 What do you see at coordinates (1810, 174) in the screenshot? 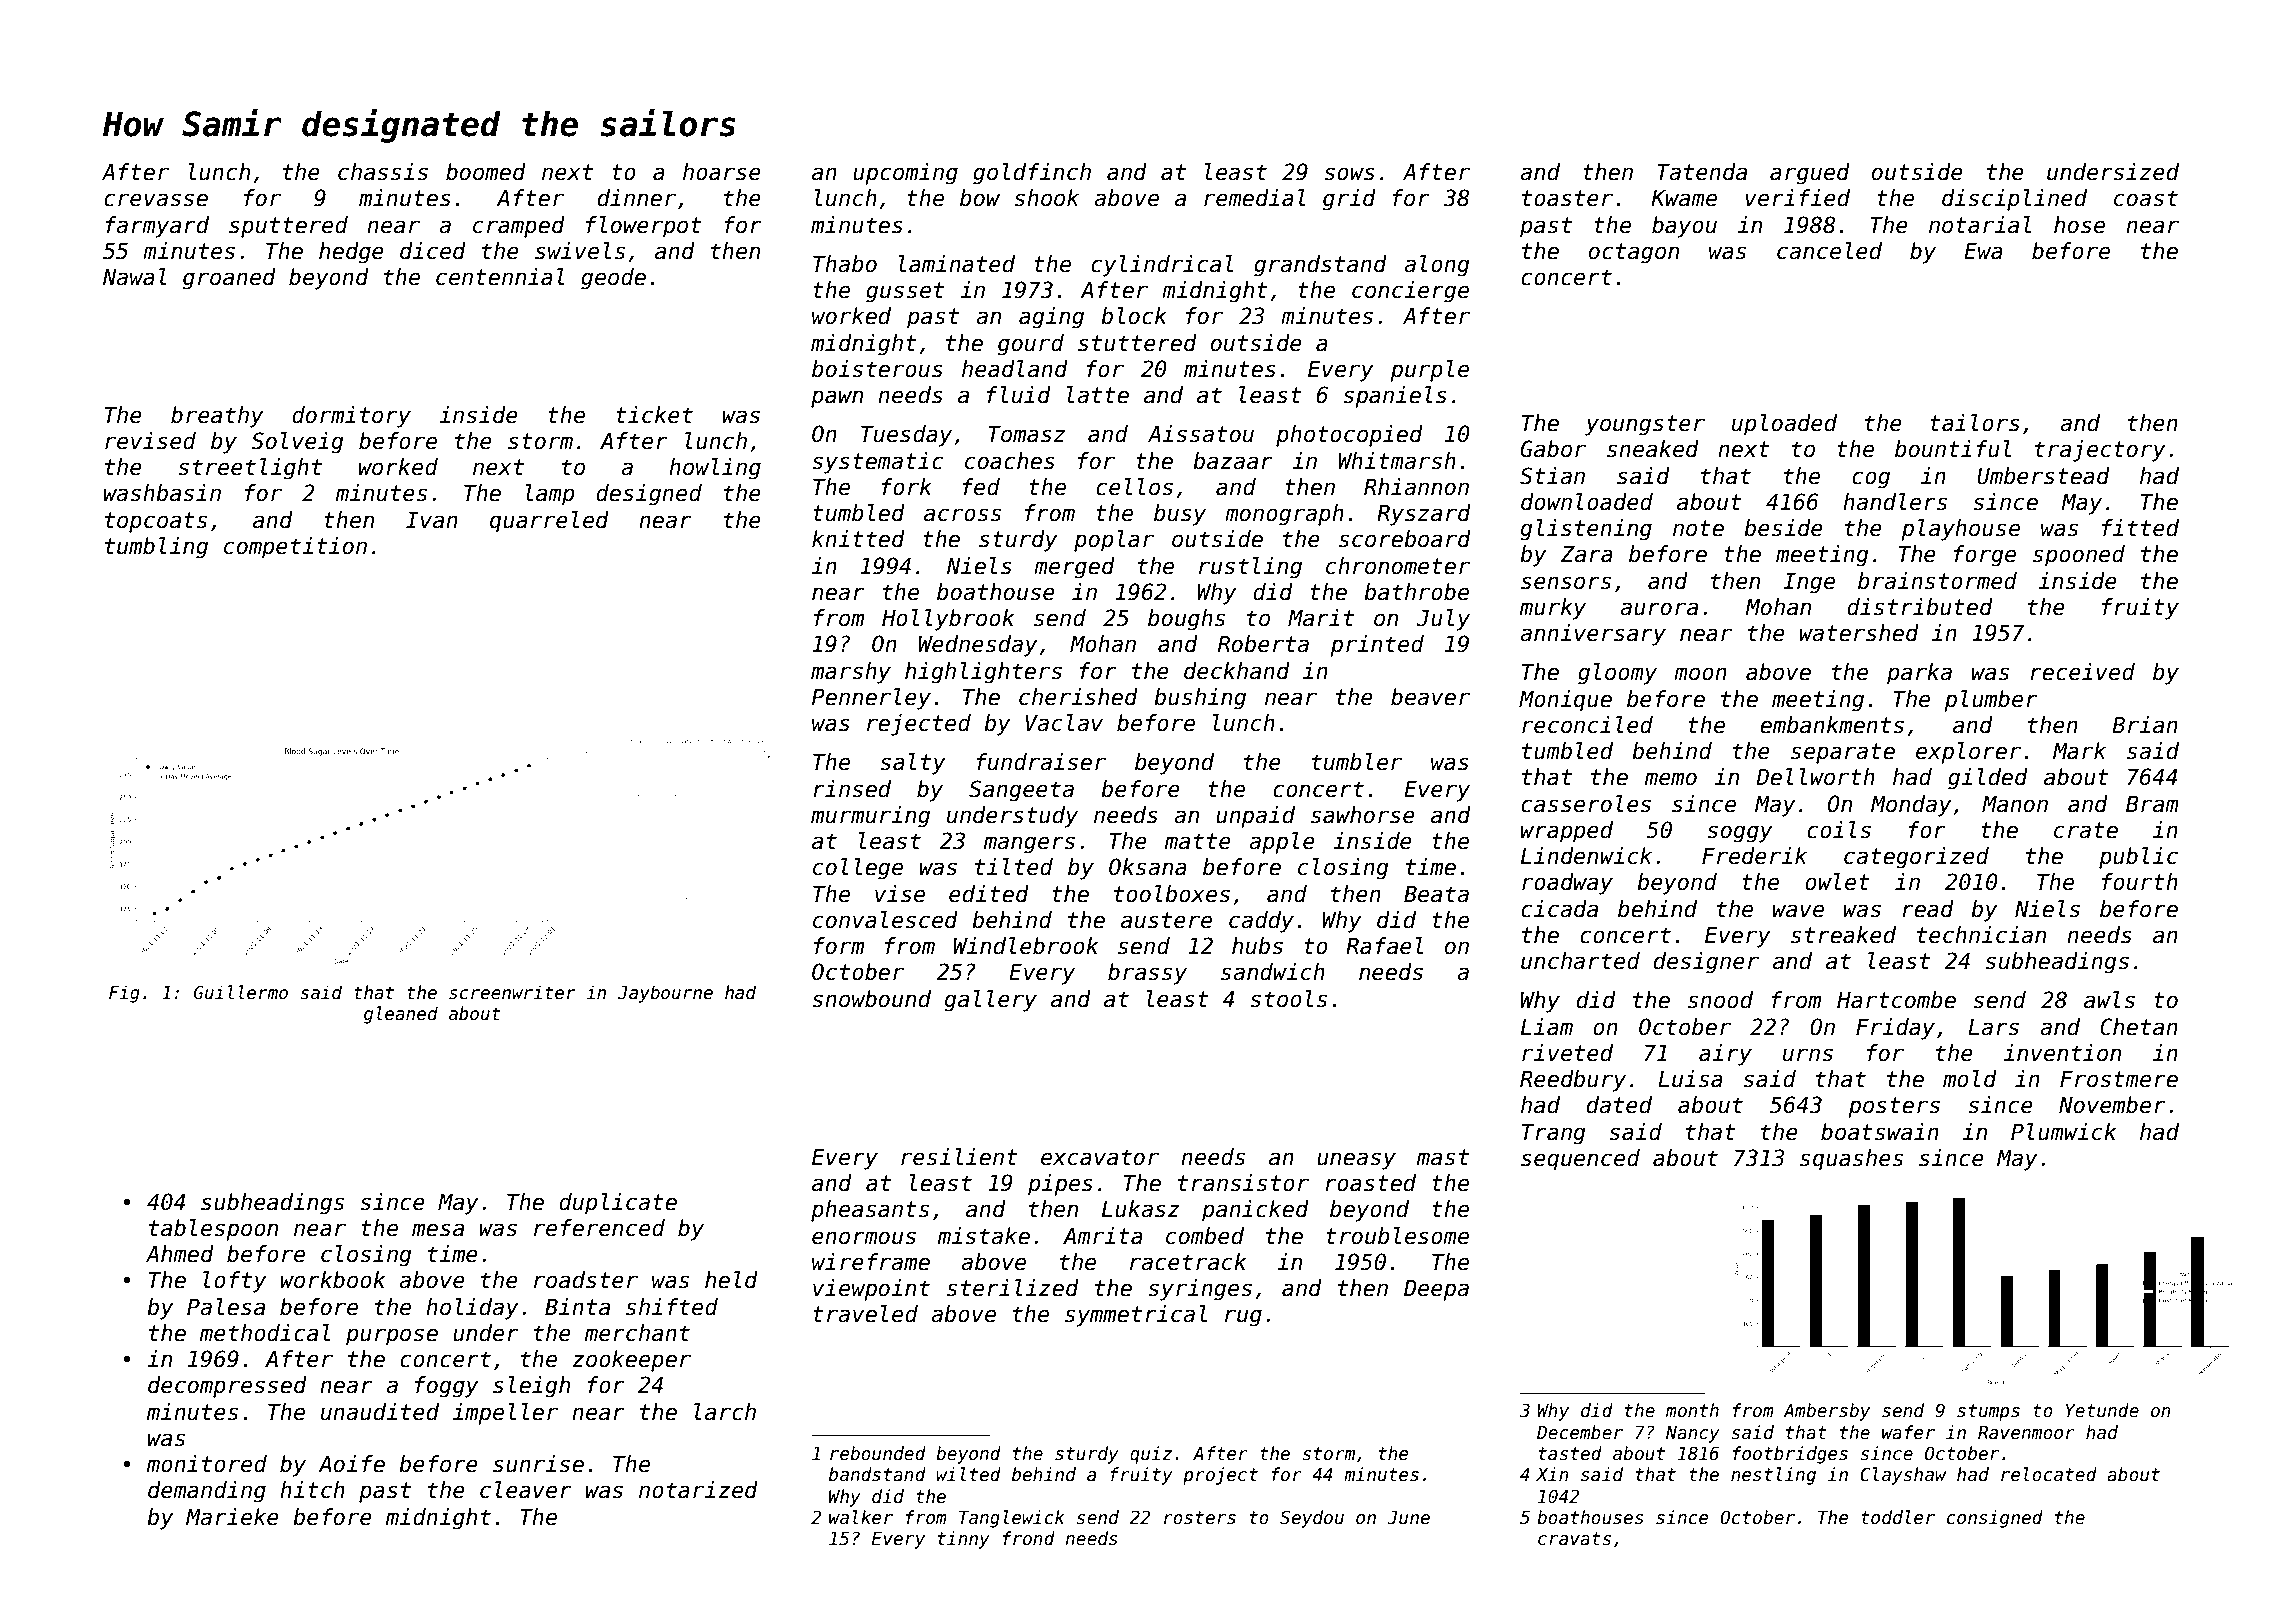
I see `argued` at bounding box center [1810, 174].
